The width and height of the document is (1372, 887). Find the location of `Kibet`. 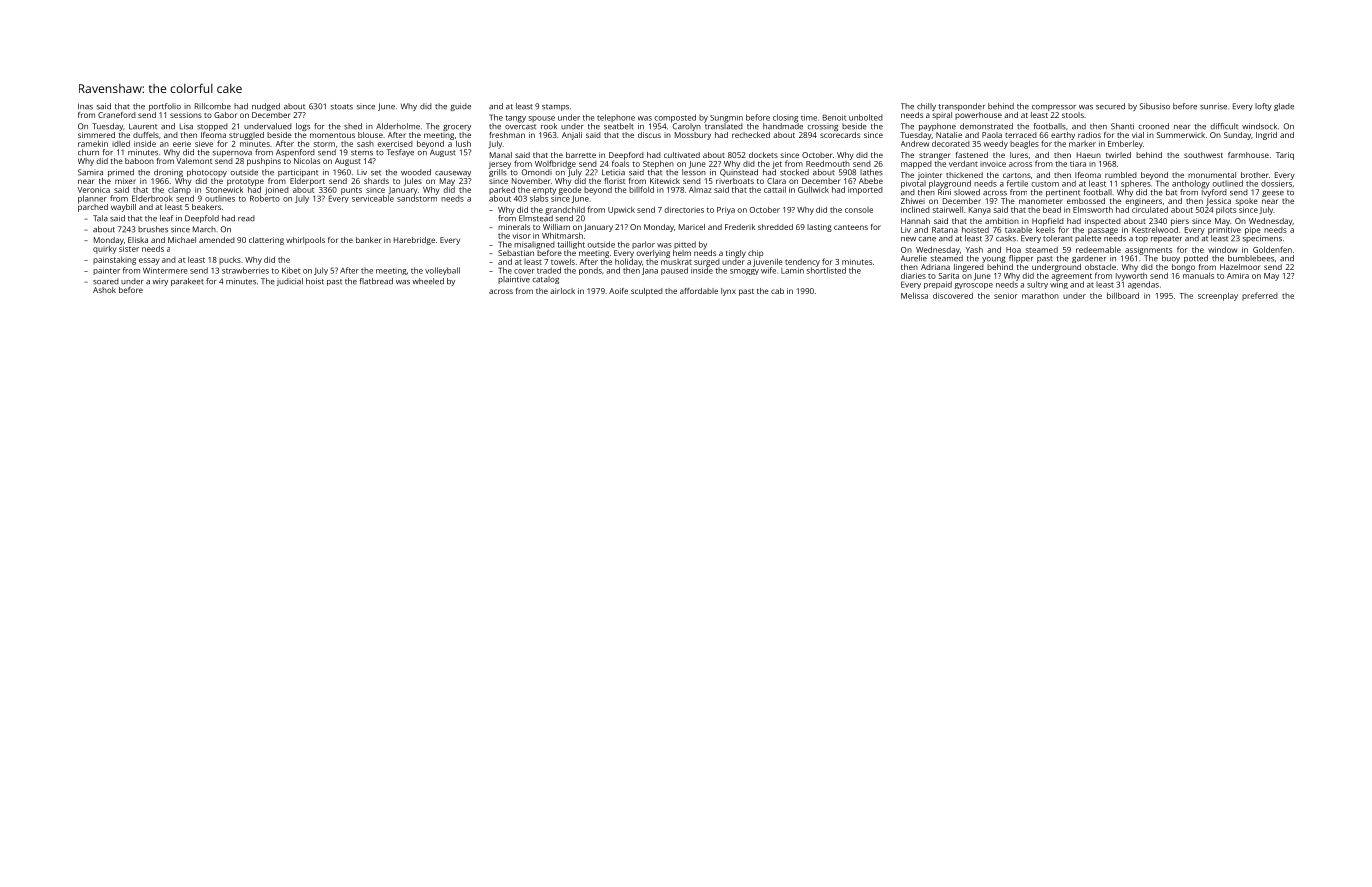

Kibet is located at coordinates (291, 270).
